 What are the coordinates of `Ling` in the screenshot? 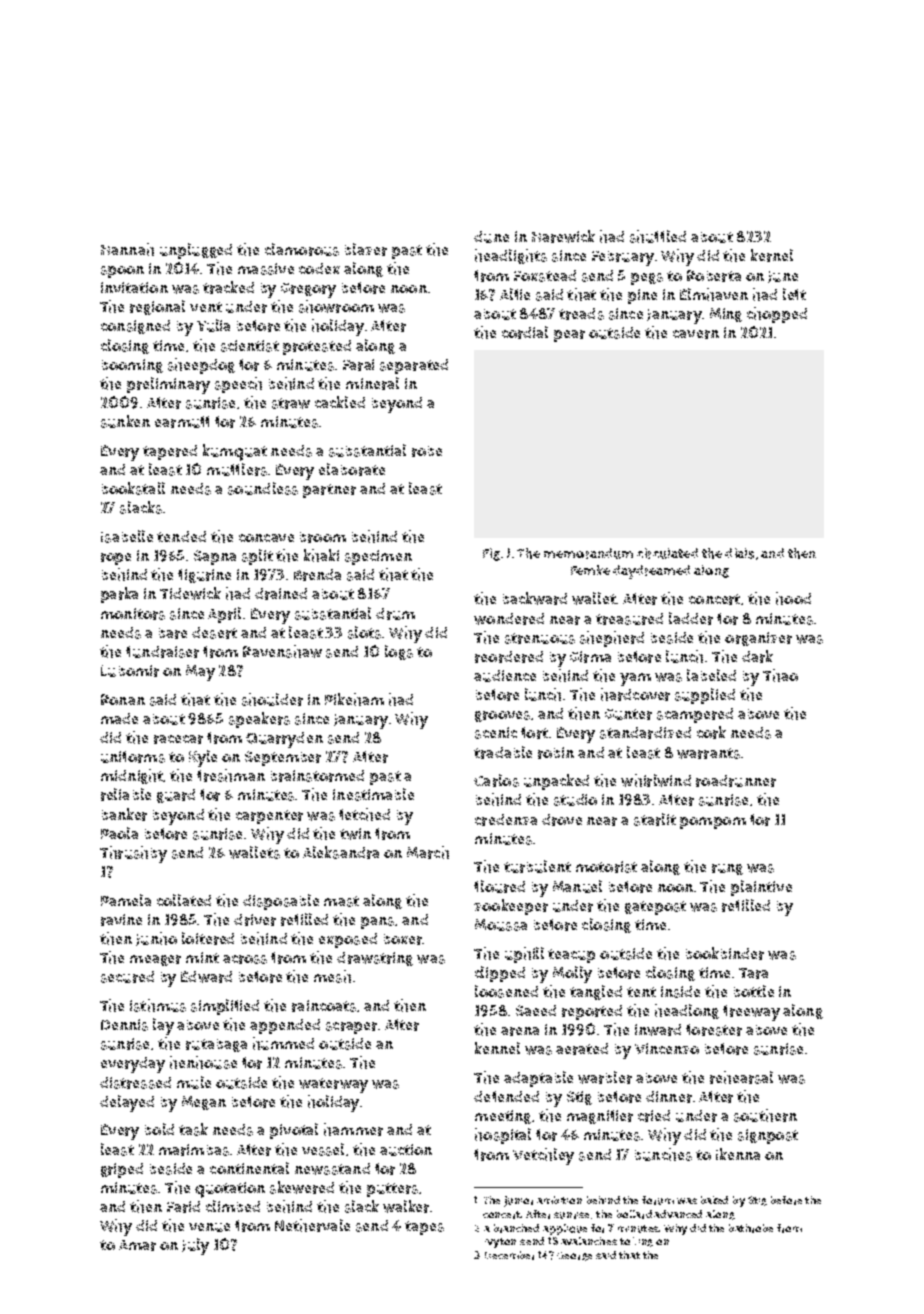 It's located at (643, 1242).
